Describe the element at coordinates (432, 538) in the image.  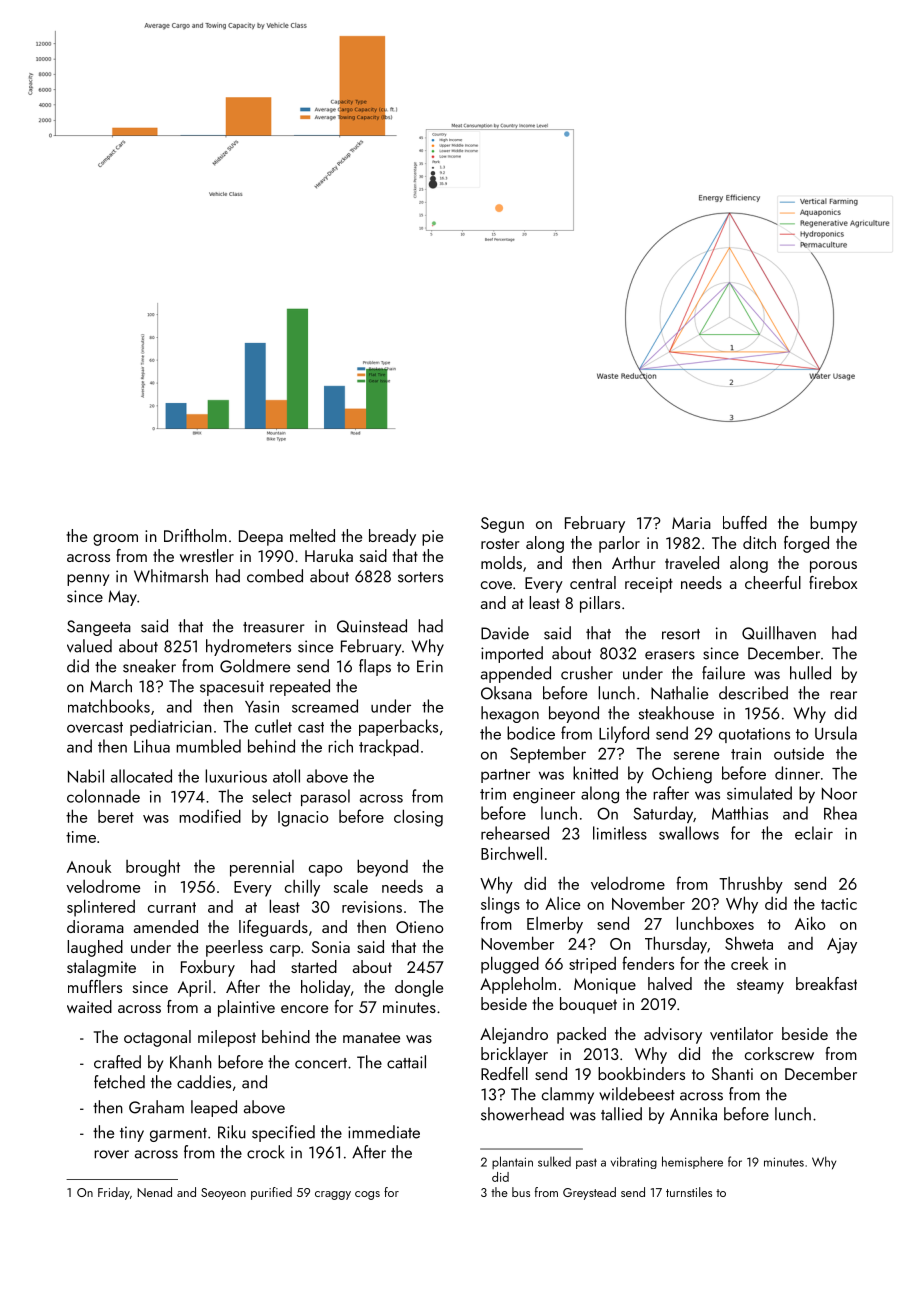
I see `pie` at that location.
